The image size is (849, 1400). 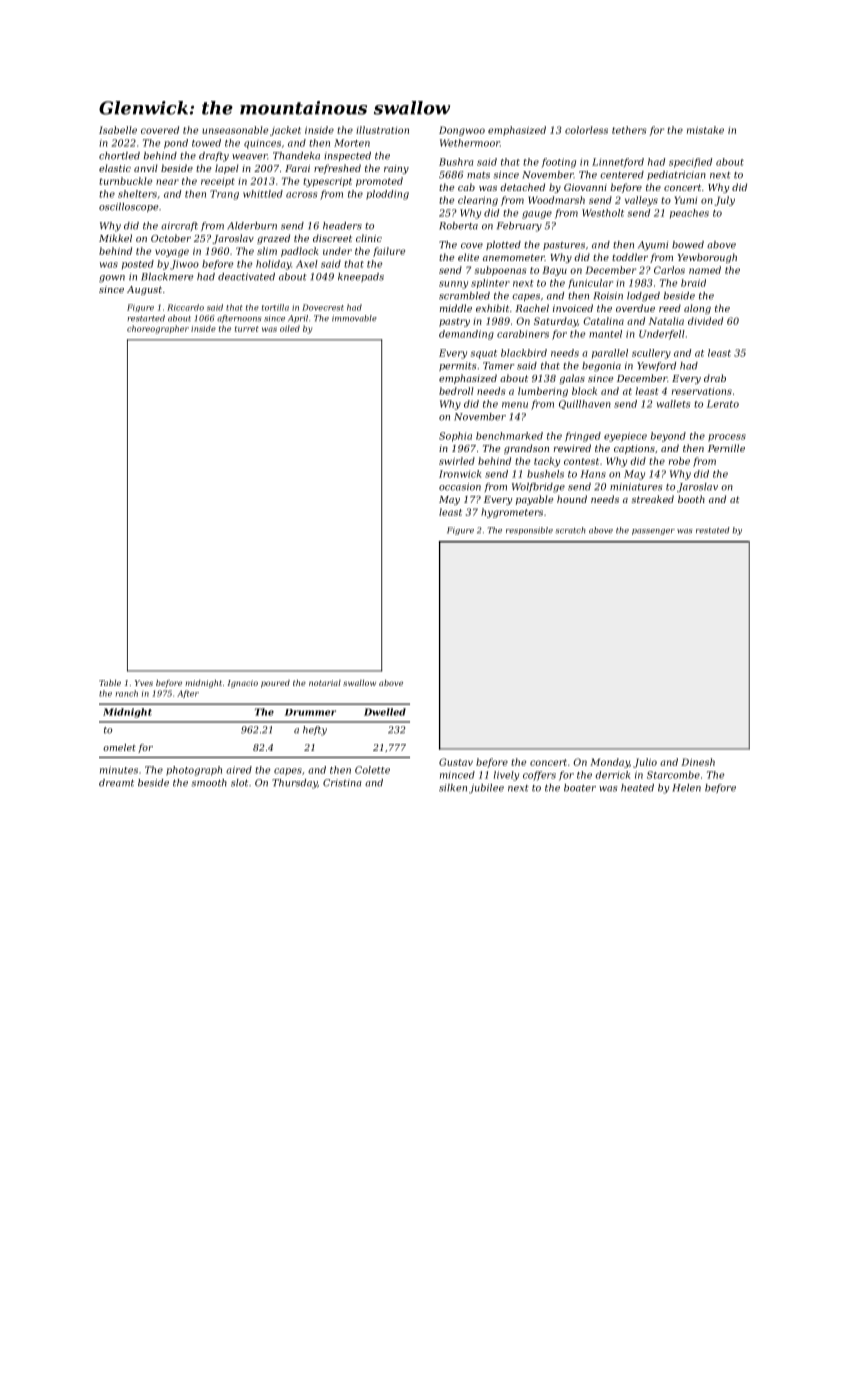 What do you see at coordinates (325, 683) in the screenshot?
I see `notarial` at bounding box center [325, 683].
